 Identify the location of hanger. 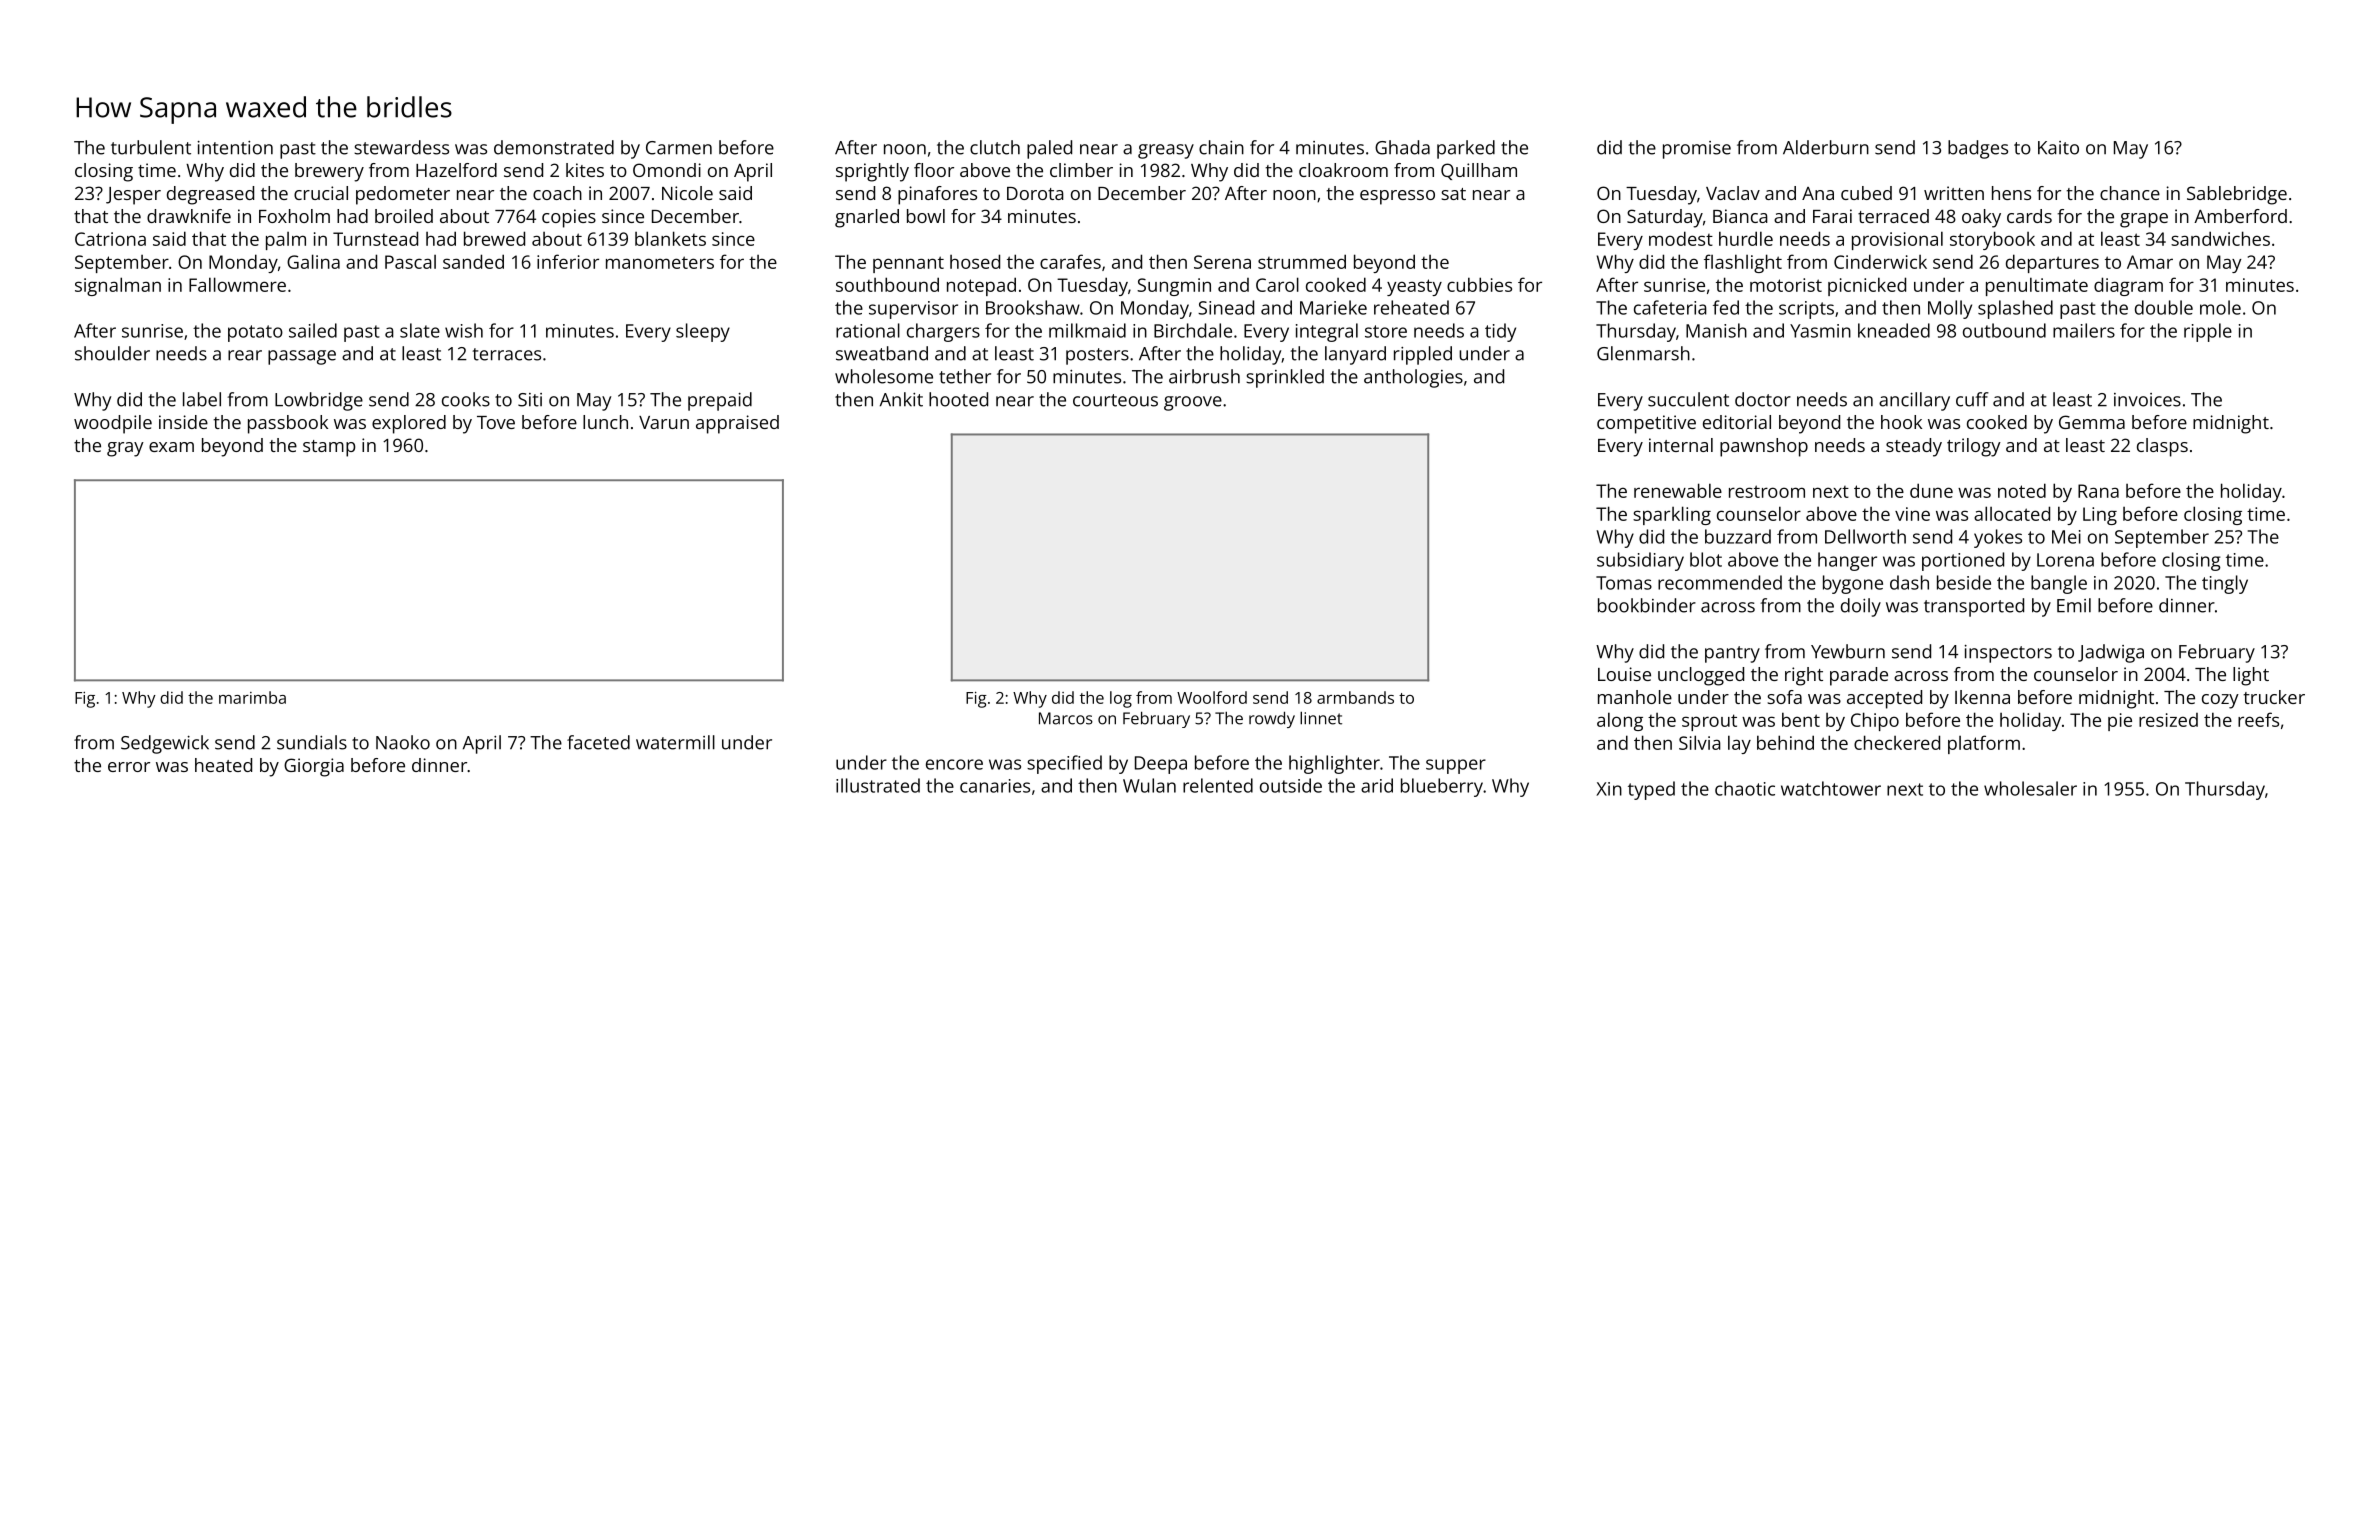
(1847, 561).
